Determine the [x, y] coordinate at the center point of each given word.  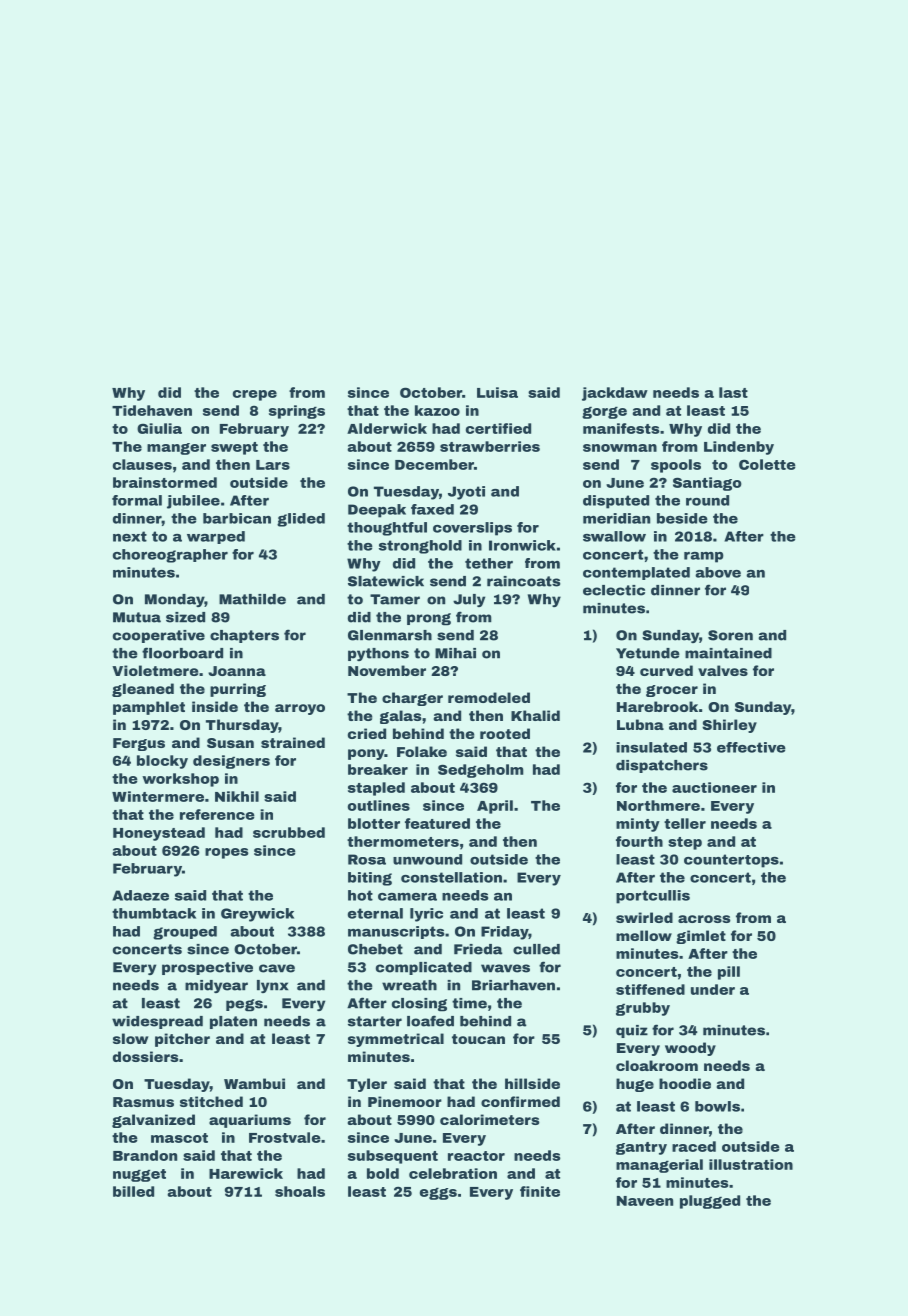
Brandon [145, 1155]
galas [400, 717]
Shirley [729, 726]
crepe [255, 395]
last [733, 392]
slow [131, 1038]
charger [412, 699]
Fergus [139, 744]
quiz [632, 1031]
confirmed [520, 1101]
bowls [717, 1106]
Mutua [137, 617]
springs [297, 412]
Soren [730, 635]
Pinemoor [405, 1101]
